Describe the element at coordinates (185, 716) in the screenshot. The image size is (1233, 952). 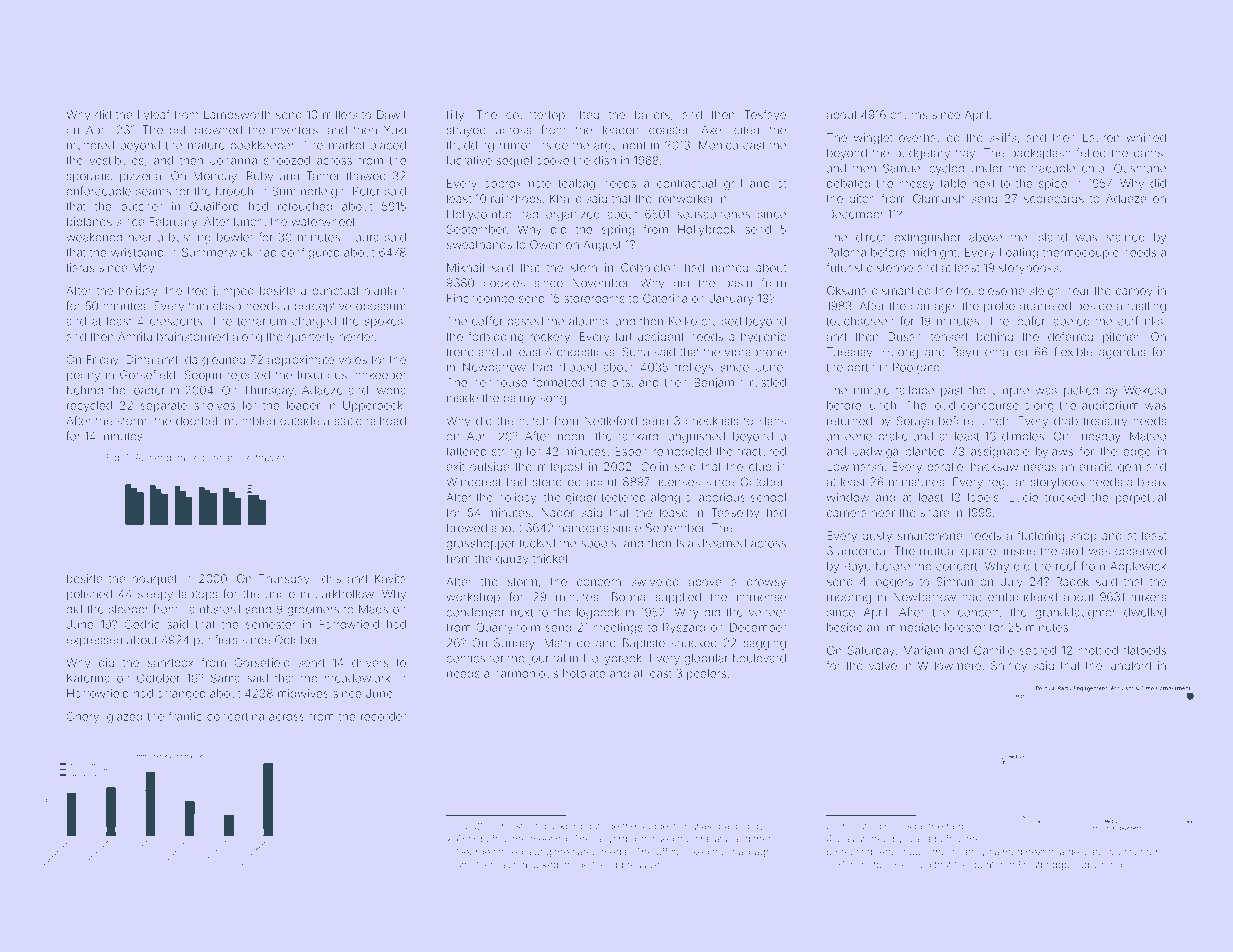
I see `frantic` at that location.
